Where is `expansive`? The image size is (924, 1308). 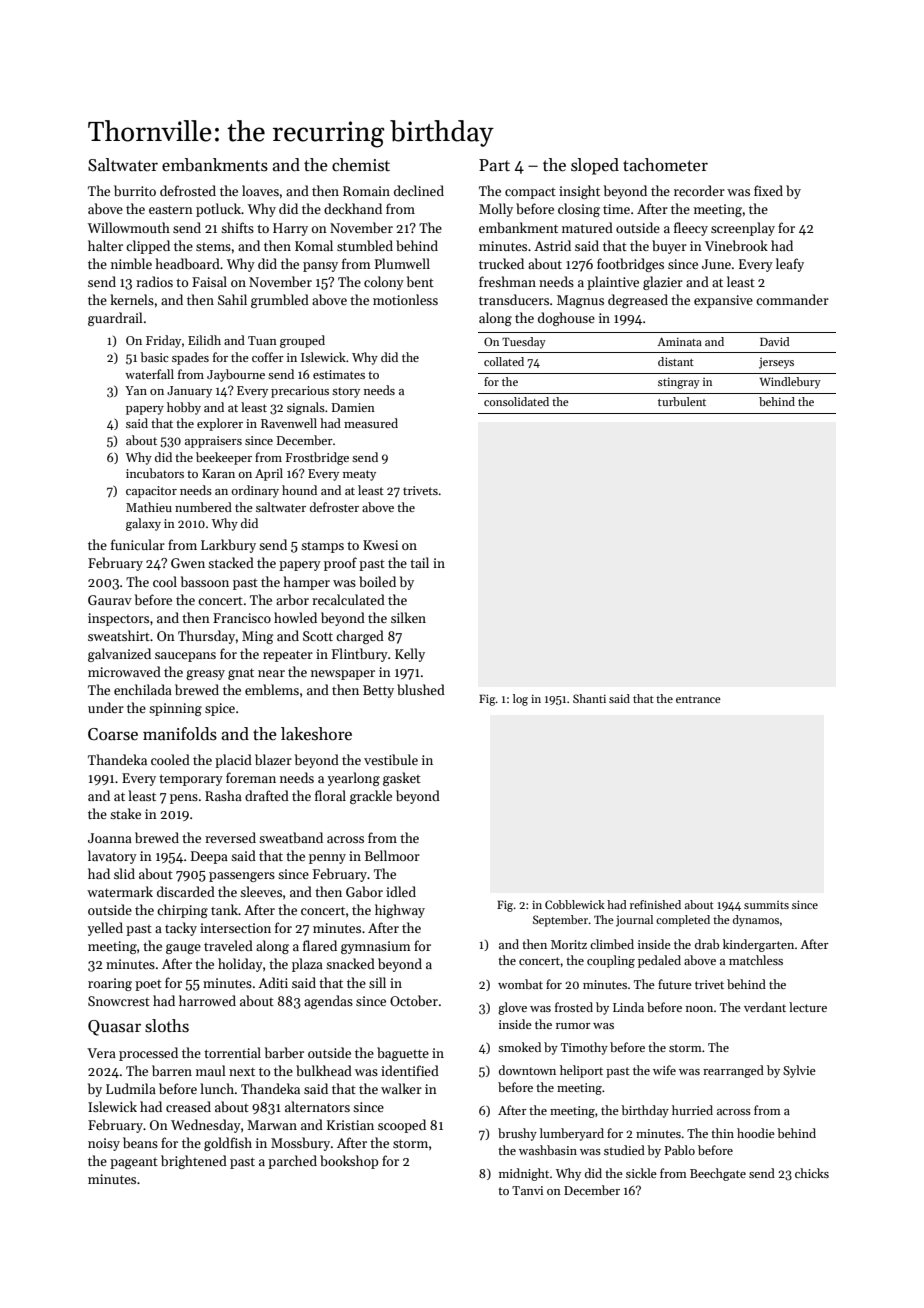 expansive is located at coordinates (723, 301).
